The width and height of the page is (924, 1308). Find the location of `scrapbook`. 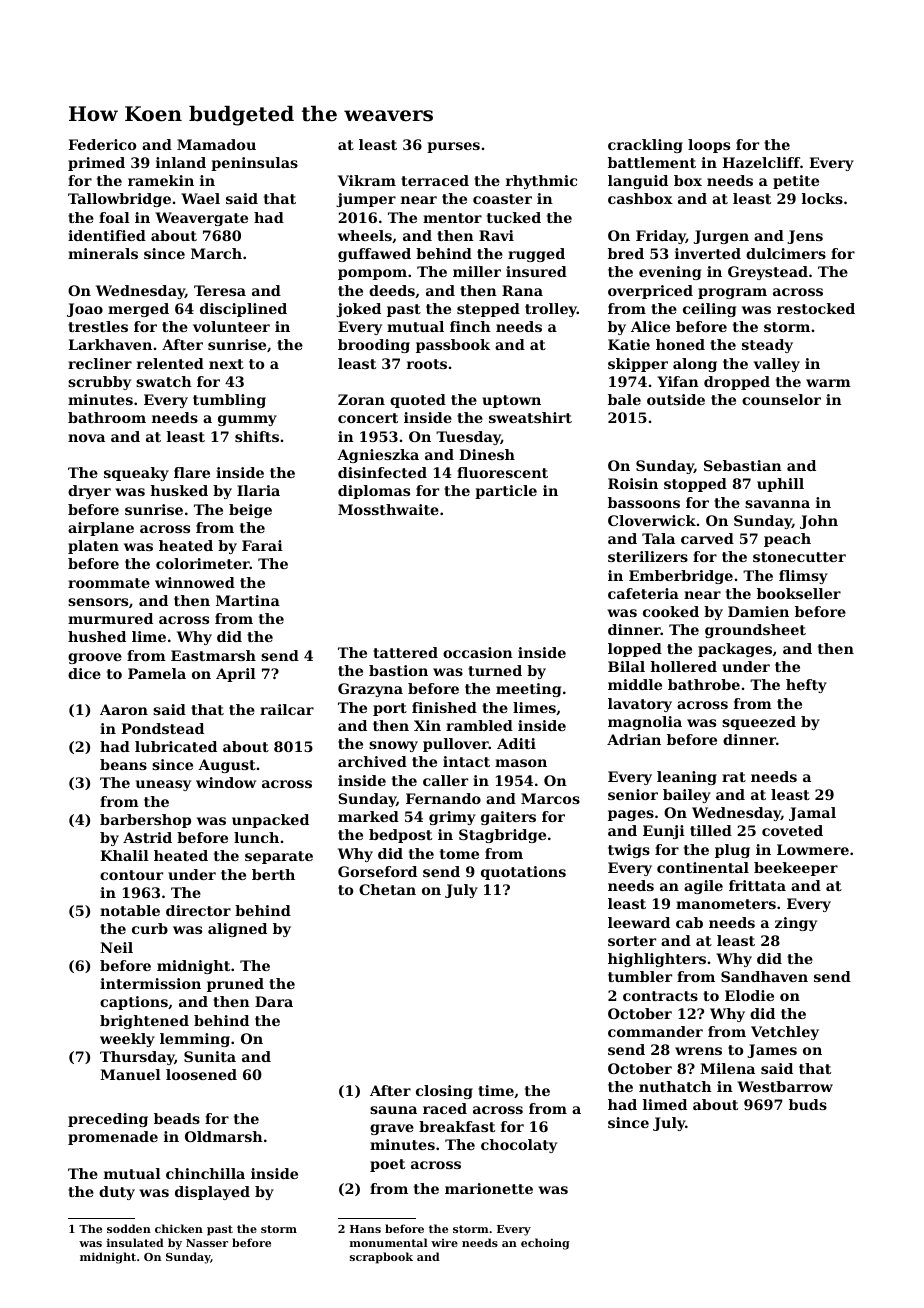

scrapbook is located at coordinates (381, 1258).
